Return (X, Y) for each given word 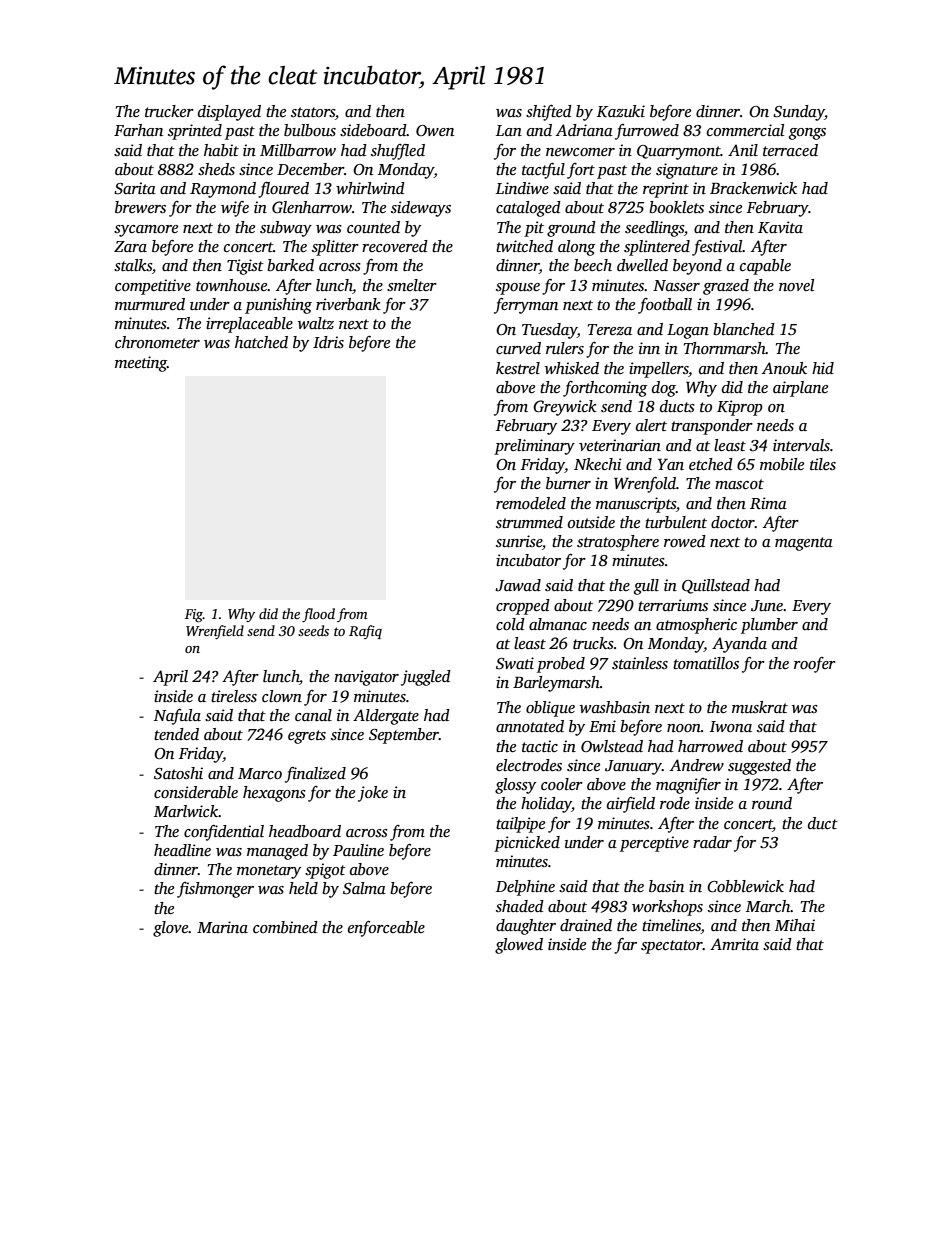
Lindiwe (522, 188)
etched (711, 464)
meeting (141, 364)
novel (796, 285)
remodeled (531, 503)
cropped (523, 607)
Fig (194, 615)
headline (182, 850)
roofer (815, 665)
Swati (515, 663)
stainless (640, 663)
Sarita (135, 188)
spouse (518, 289)
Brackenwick (753, 188)
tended (176, 734)
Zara (130, 246)
